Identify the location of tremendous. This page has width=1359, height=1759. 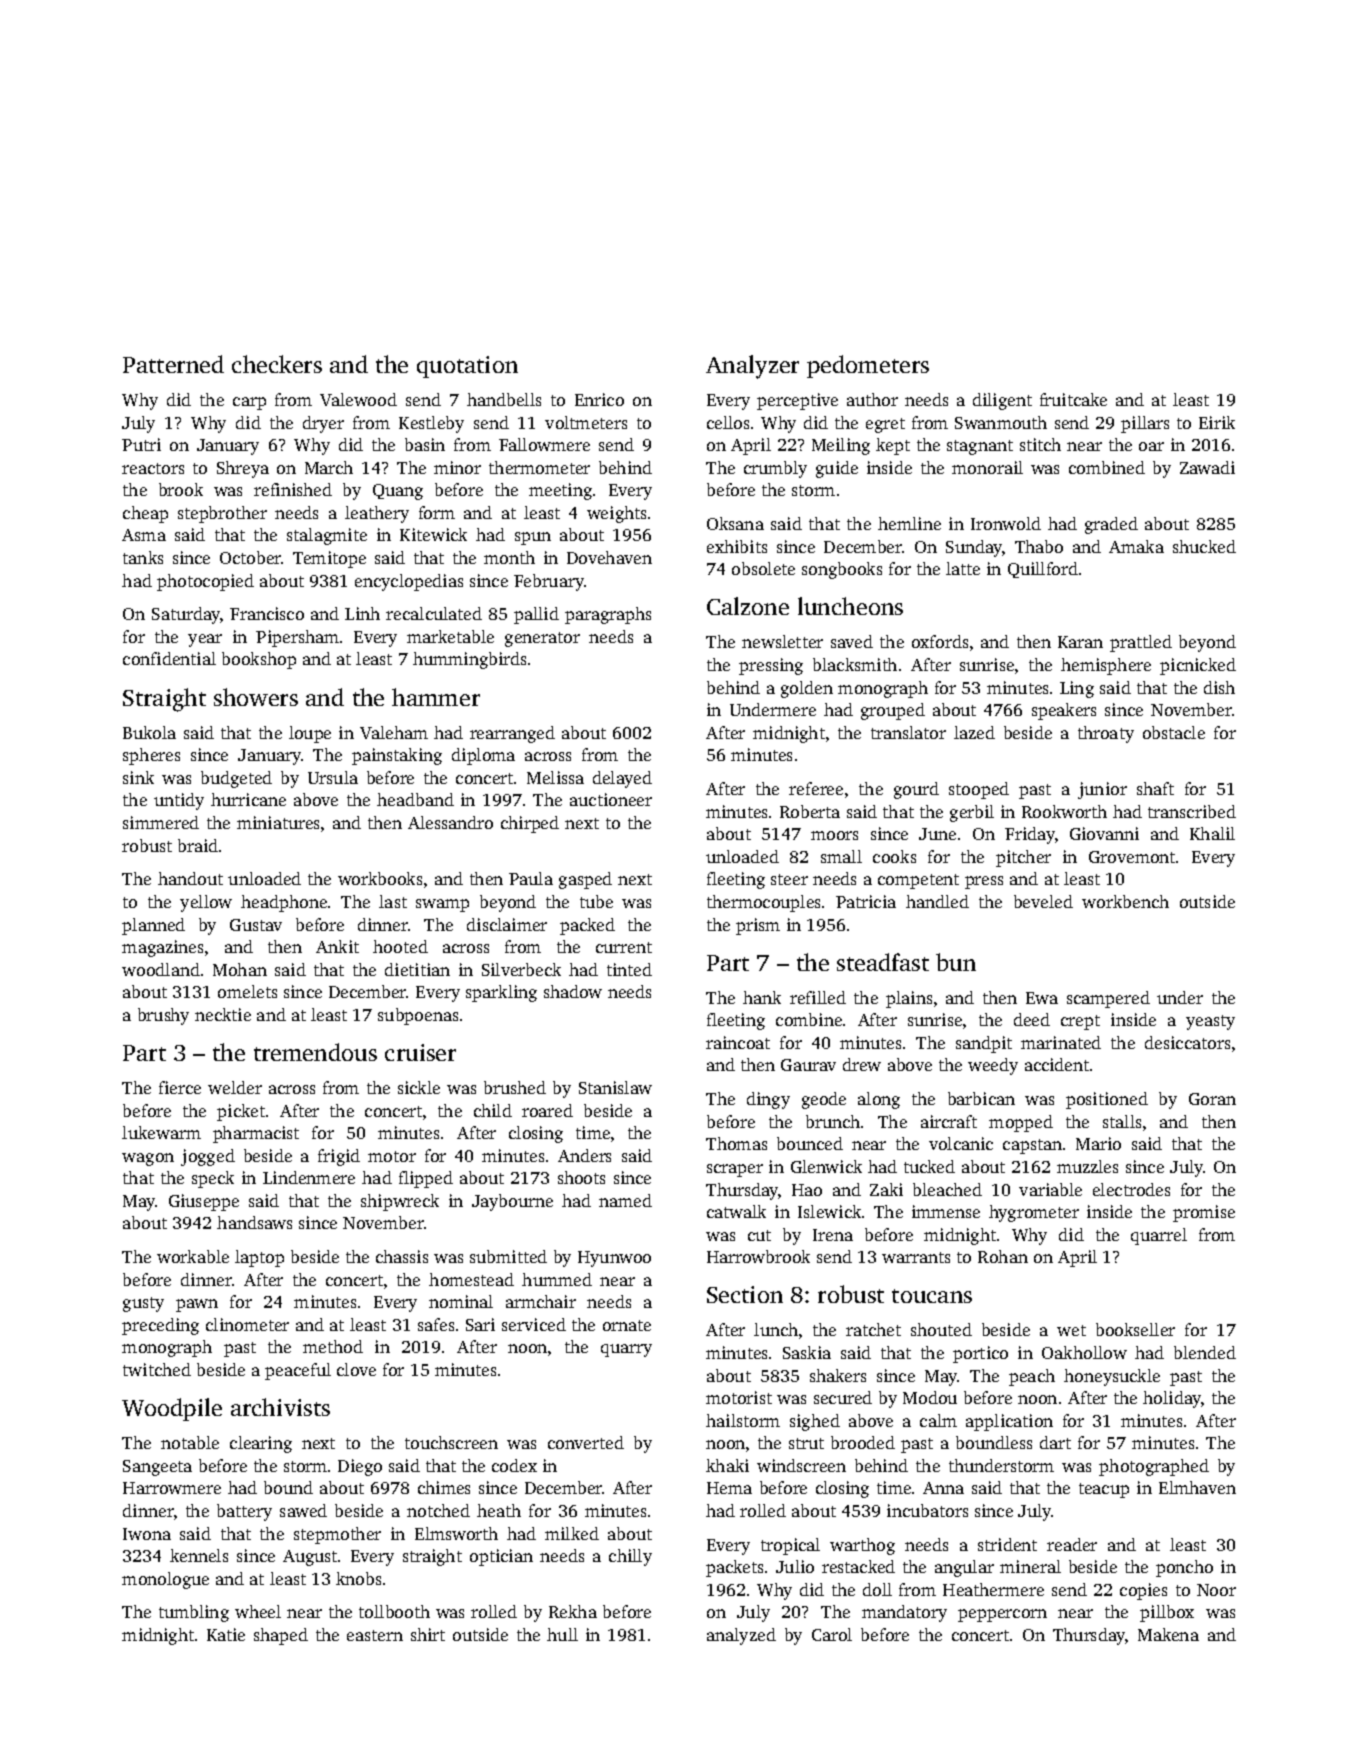
(315, 1052).
